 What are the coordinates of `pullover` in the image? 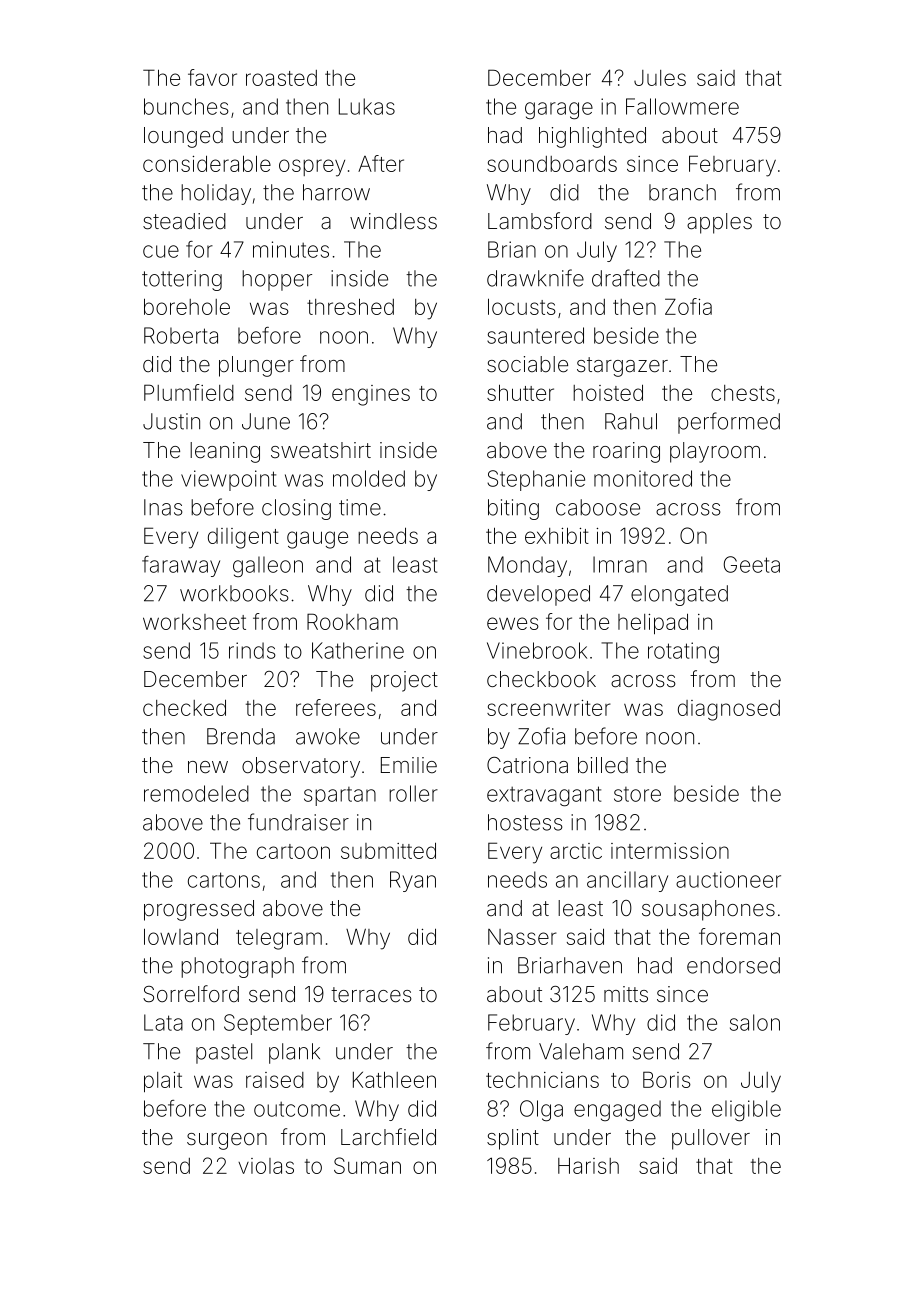 It's located at (711, 1139).
